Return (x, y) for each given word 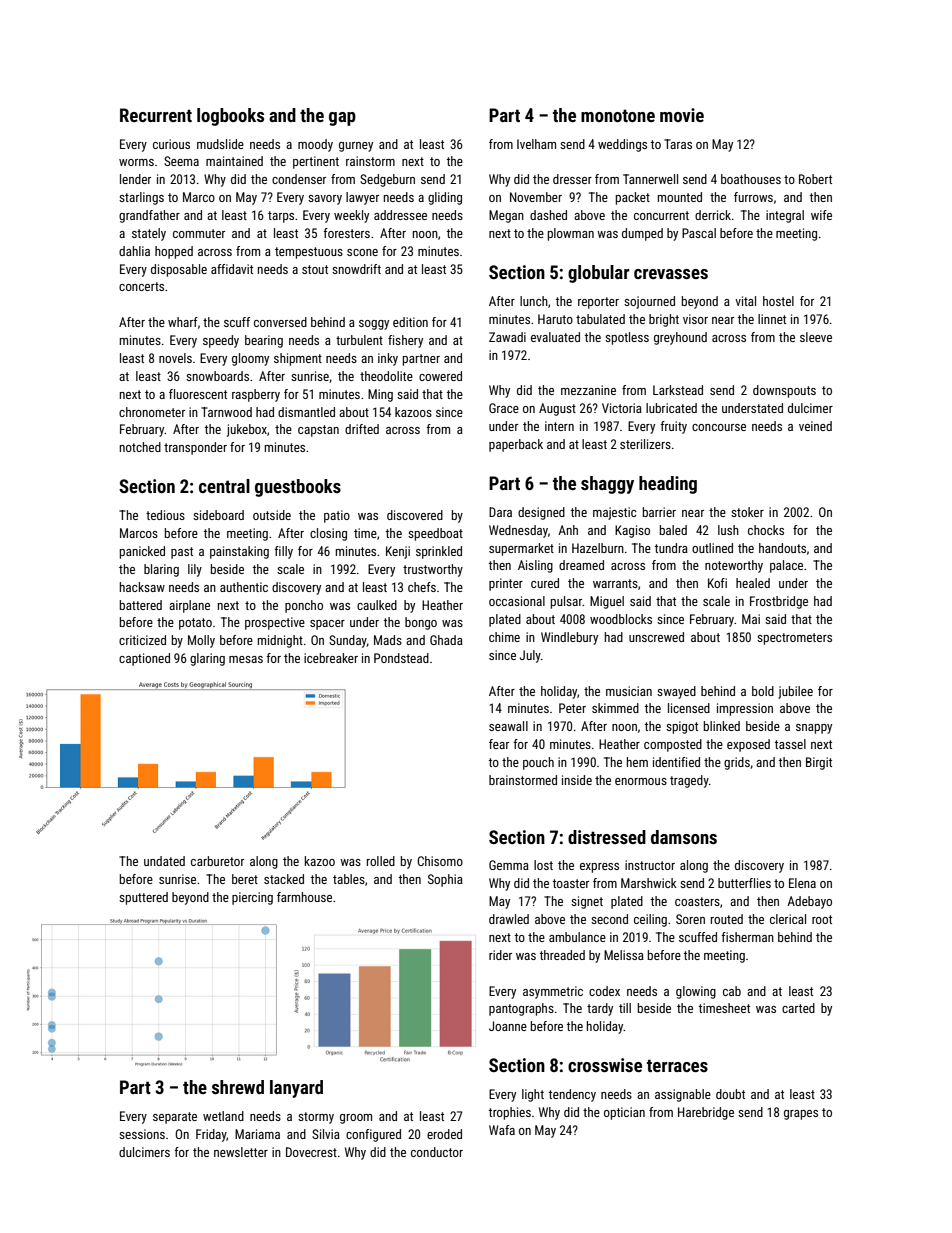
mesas (246, 659)
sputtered (143, 898)
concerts (141, 286)
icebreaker (331, 658)
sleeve (816, 337)
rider (500, 955)
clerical (788, 919)
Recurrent (156, 115)
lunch (534, 301)
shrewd (238, 1087)
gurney (356, 147)
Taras (678, 144)
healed (753, 583)
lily (195, 570)
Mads (388, 640)
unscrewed (656, 637)
